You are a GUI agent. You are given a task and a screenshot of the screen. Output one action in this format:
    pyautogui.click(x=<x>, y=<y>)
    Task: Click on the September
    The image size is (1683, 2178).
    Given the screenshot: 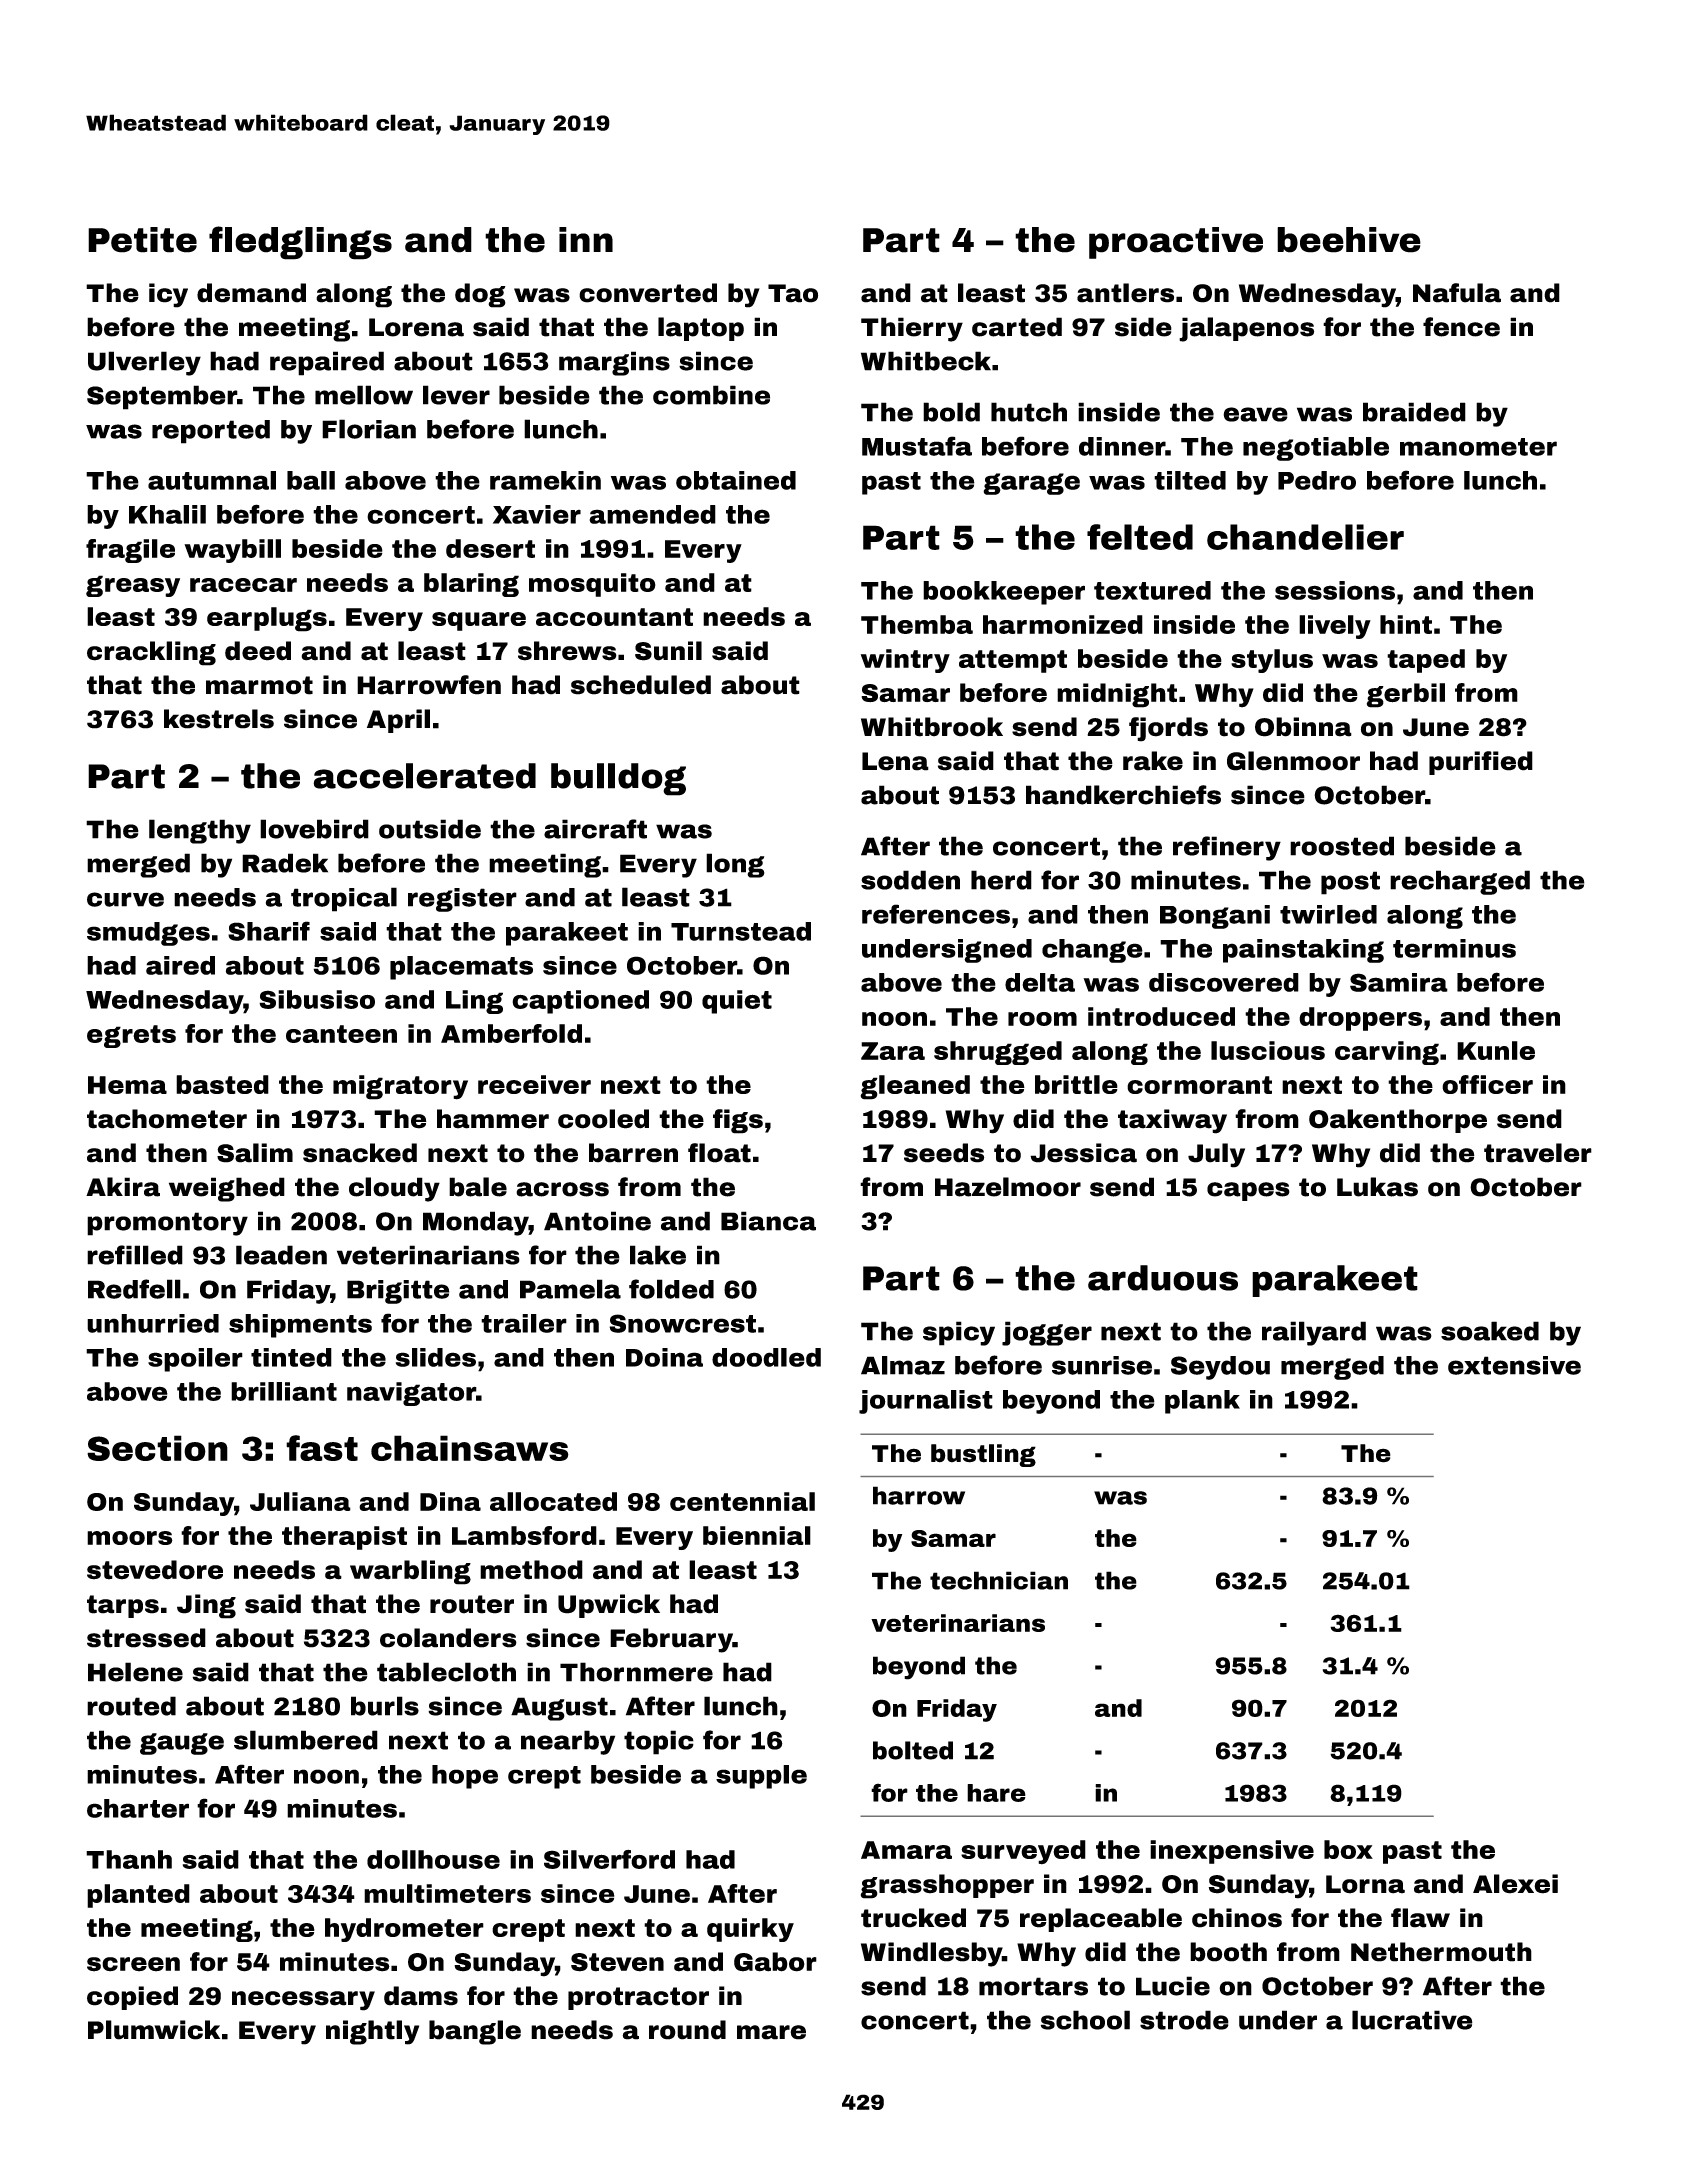 What is the action you would take?
    pyautogui.click(x=162, y=397)
